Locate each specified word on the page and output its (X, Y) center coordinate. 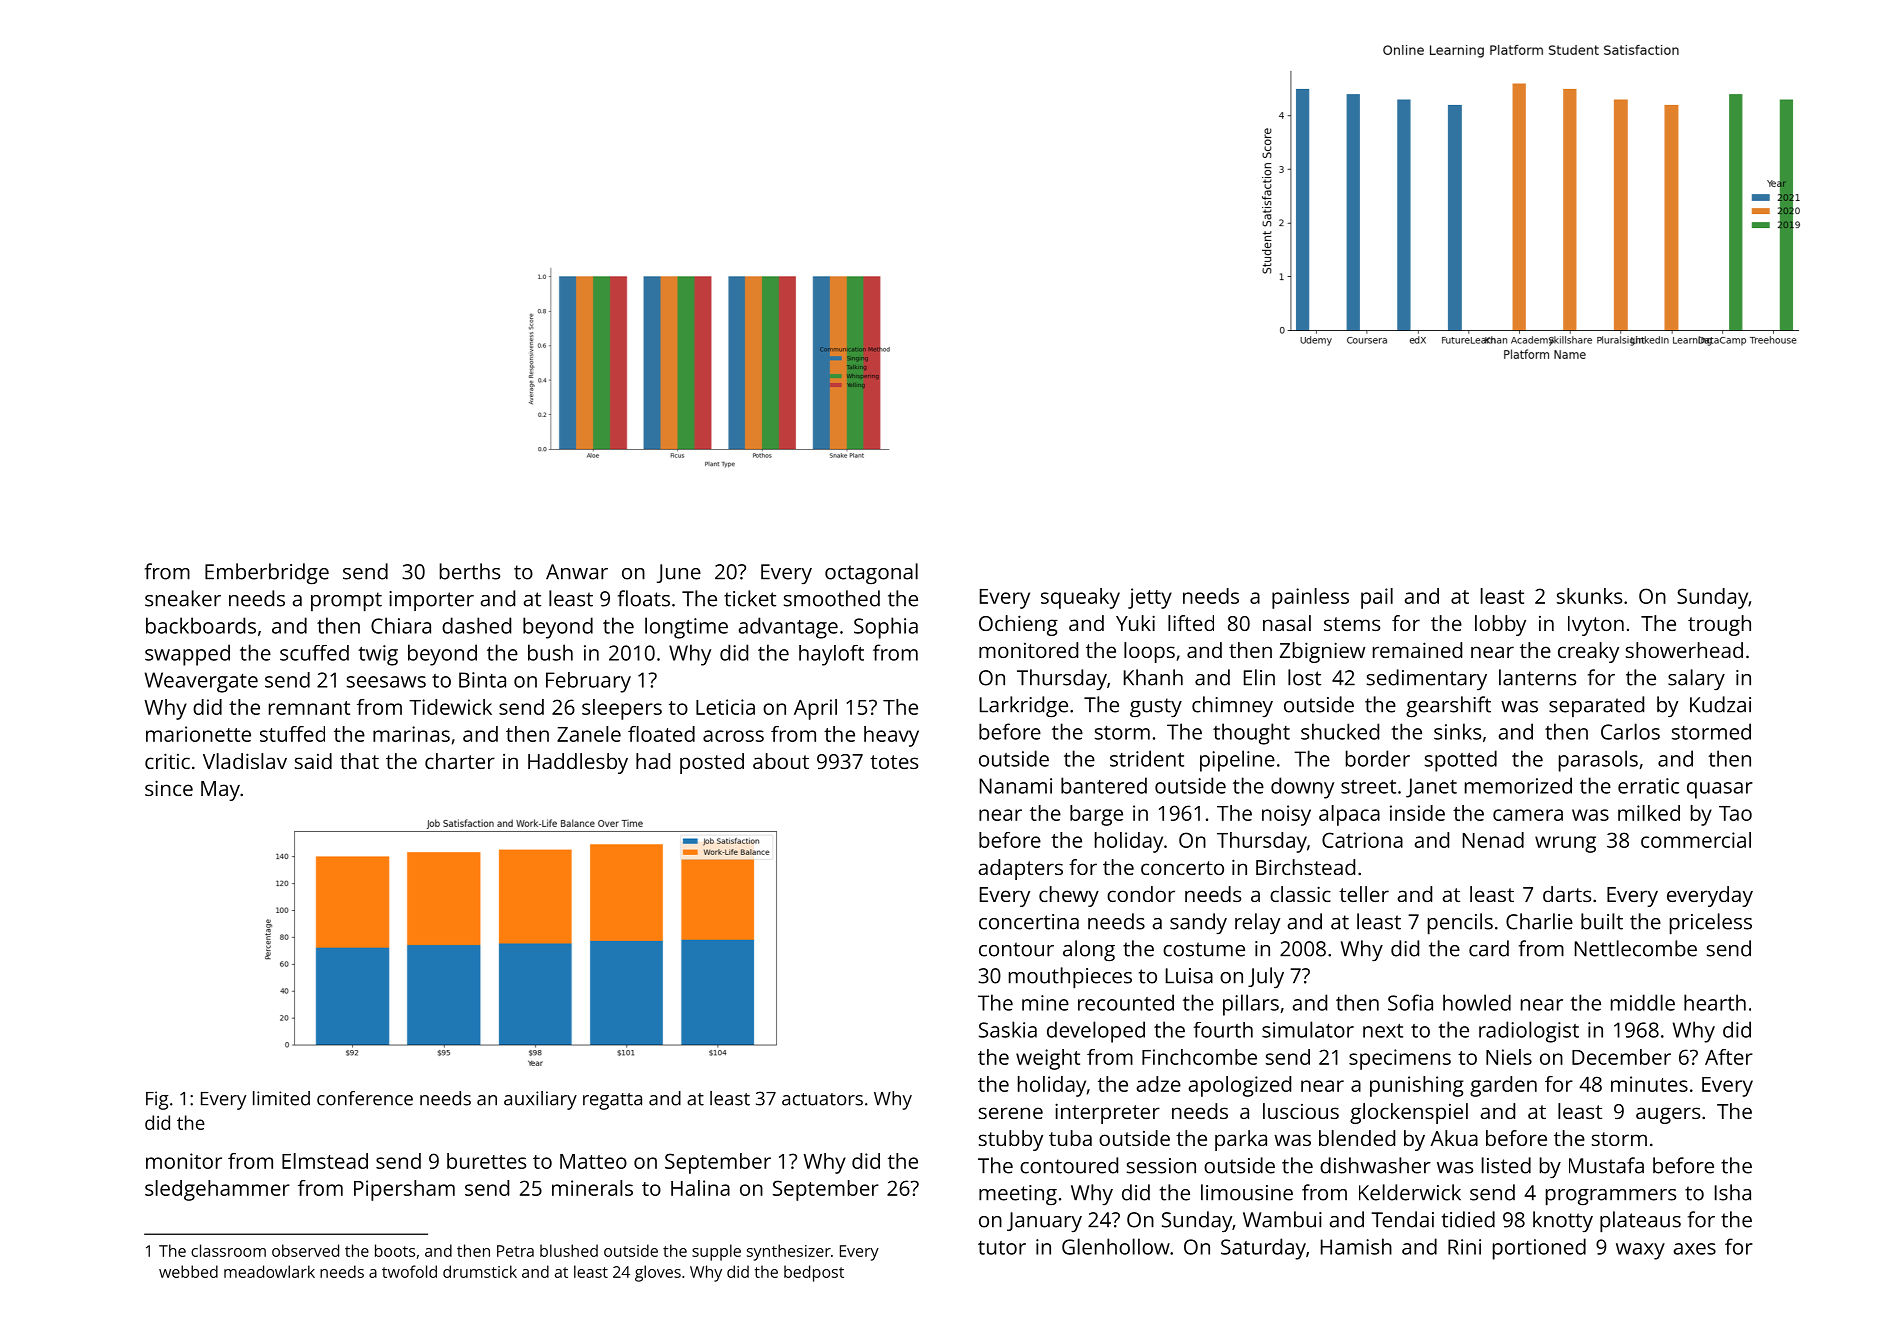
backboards (201, 625)
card (1489, 948)
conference (365, 1098)
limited (281, 1098)
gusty (1156, 707)
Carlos (1630, 731)
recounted (1126, 1002)
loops (1149, 652)
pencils (1460, 923)
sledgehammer (217, 1190)
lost (1304, 677)
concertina (1029, 922)
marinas (411, 734)
